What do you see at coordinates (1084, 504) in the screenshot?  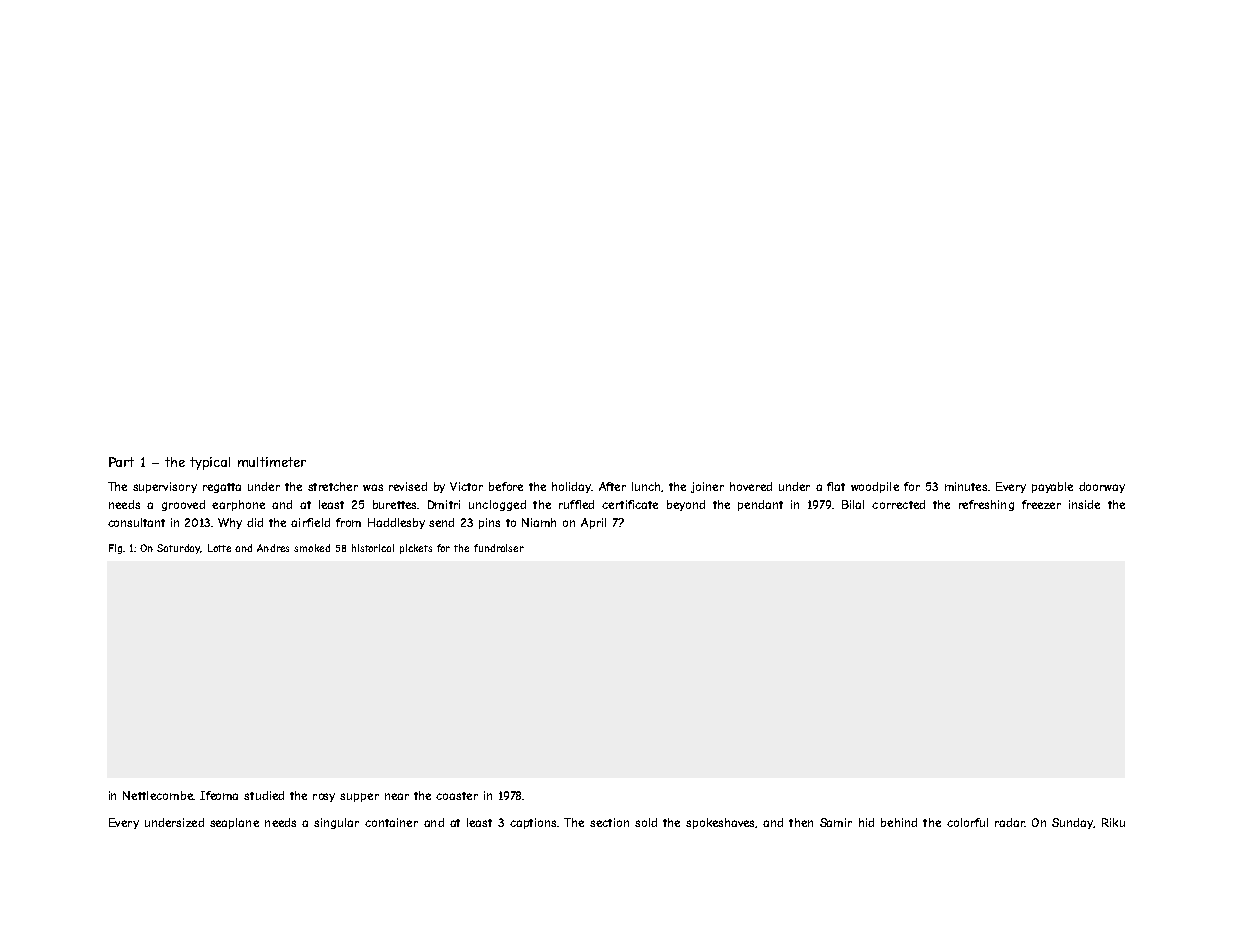 I see `inside` at bounding box center [1084, 504].
